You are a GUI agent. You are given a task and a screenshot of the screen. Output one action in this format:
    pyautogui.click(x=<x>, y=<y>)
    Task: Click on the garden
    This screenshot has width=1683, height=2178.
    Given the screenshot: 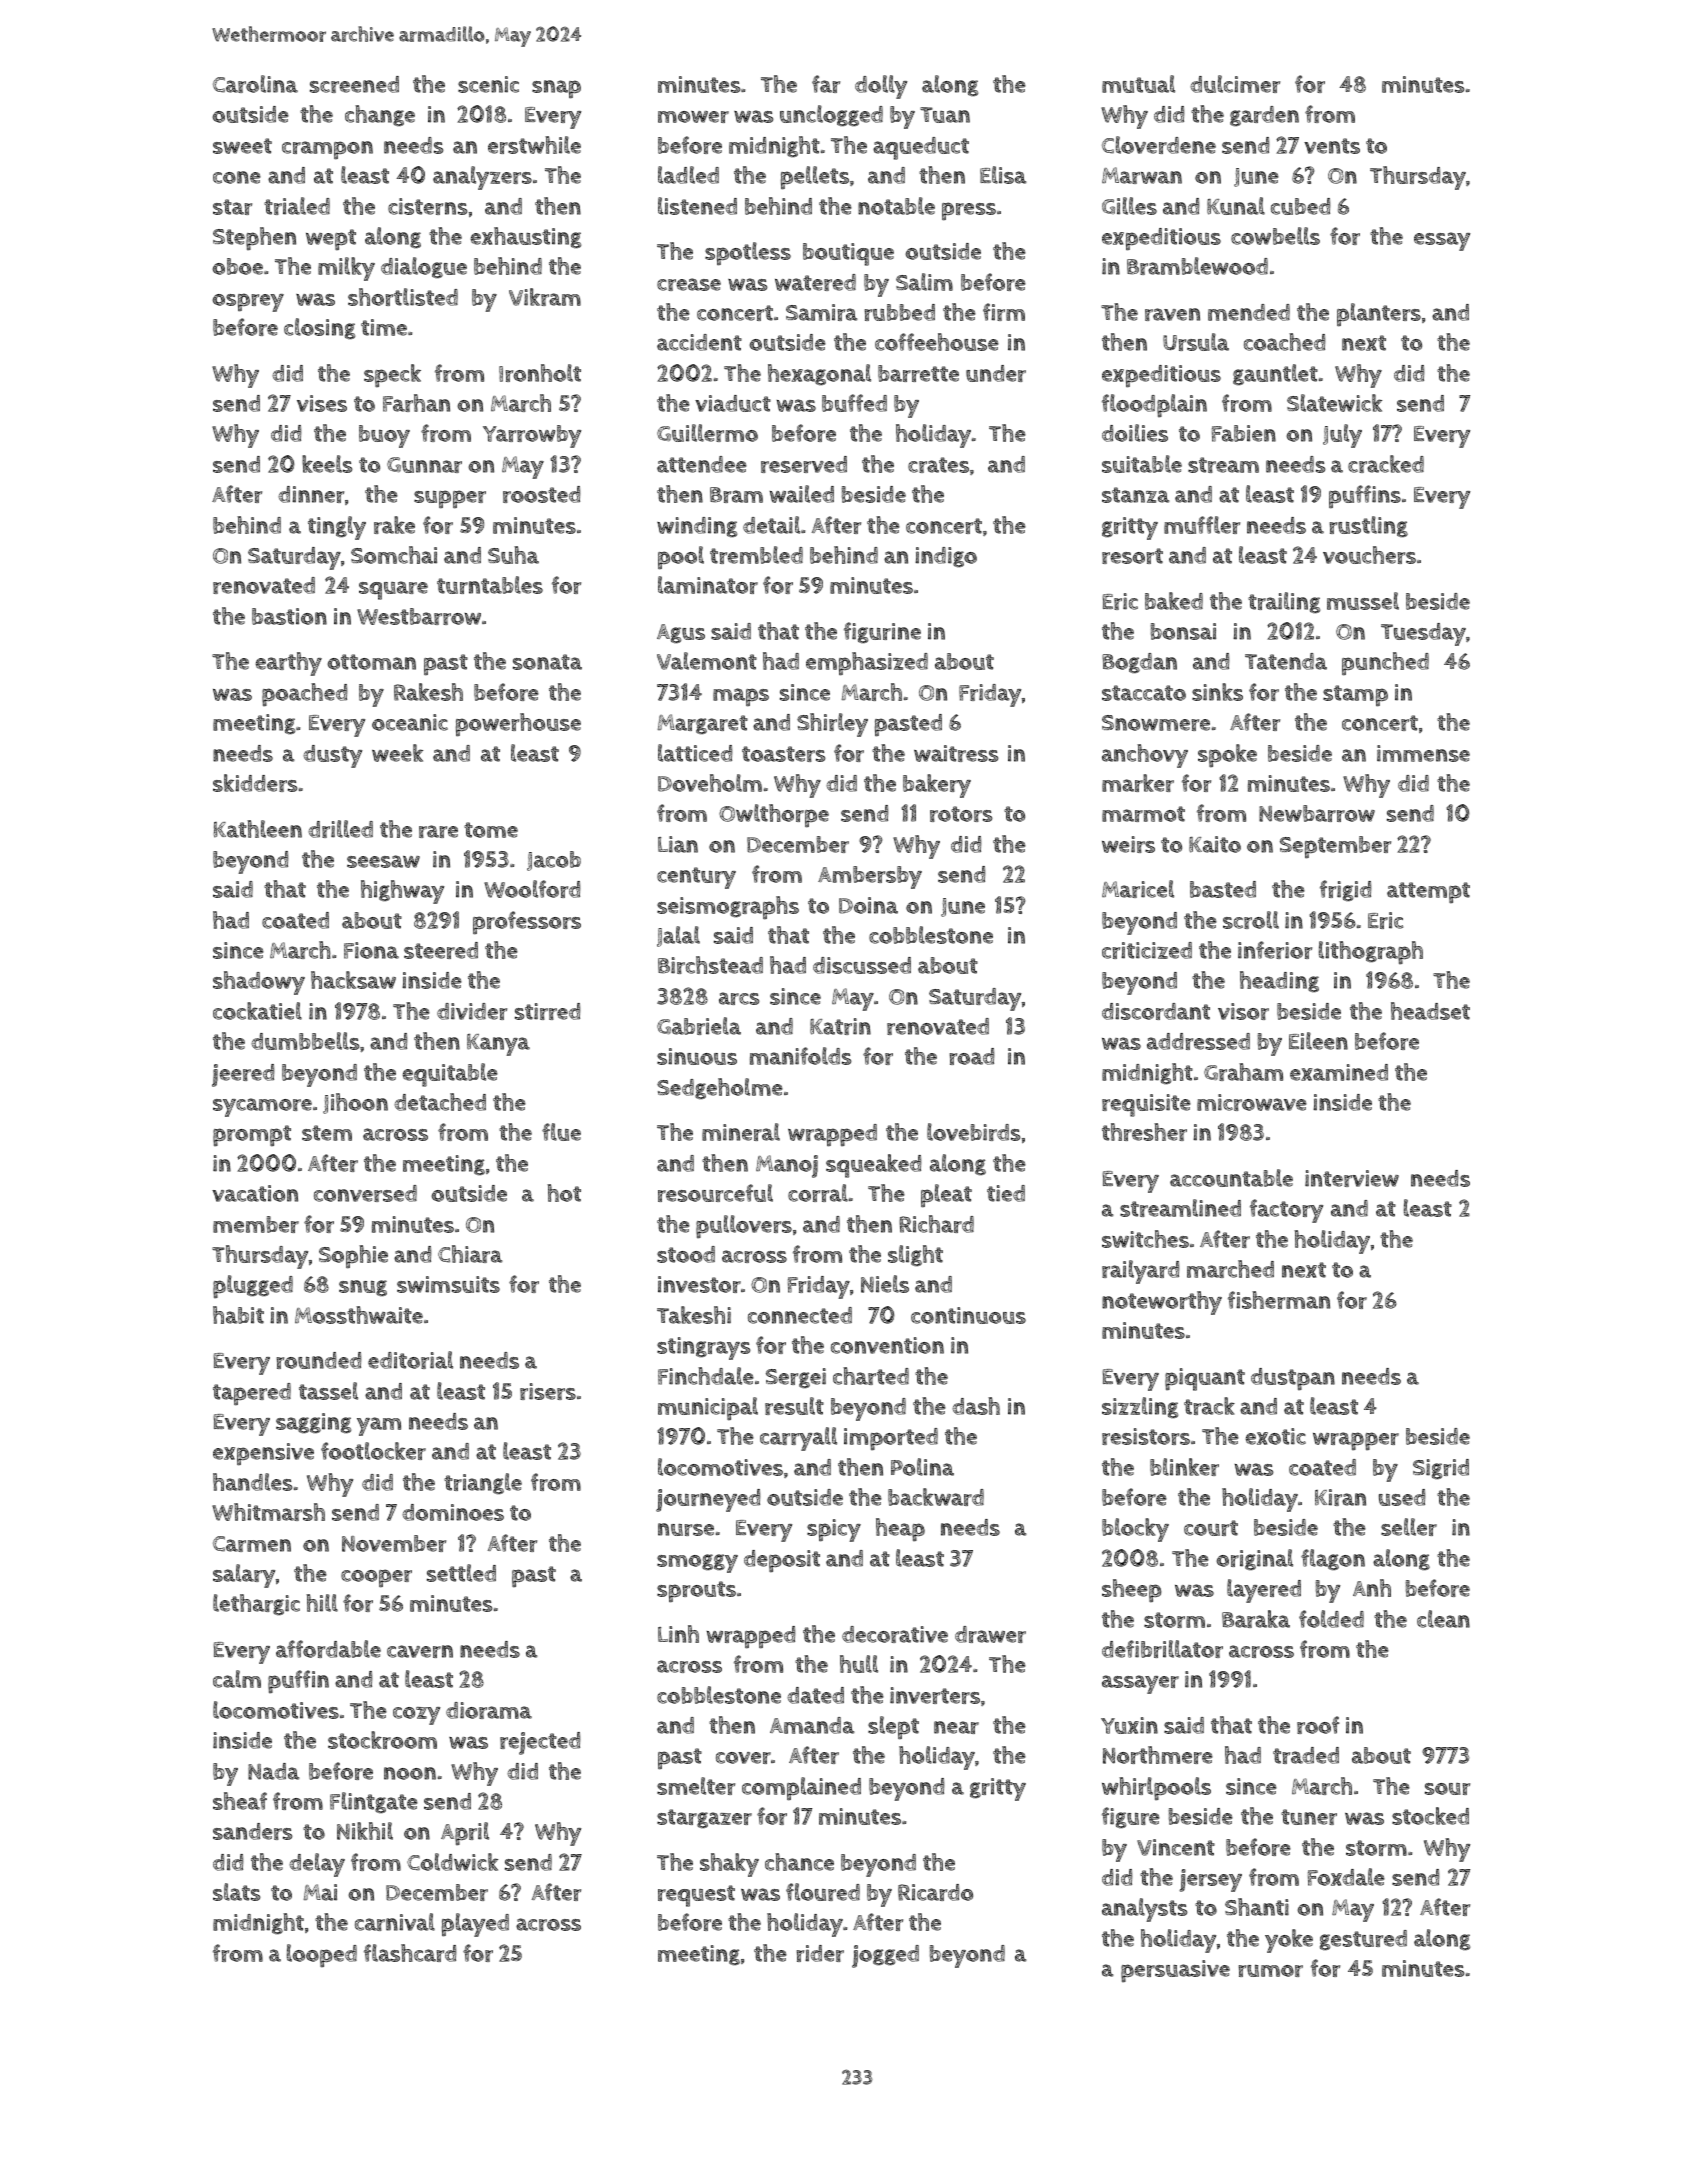 What is the action you would take?
    pyautogui.click(x=1264, y=116)
